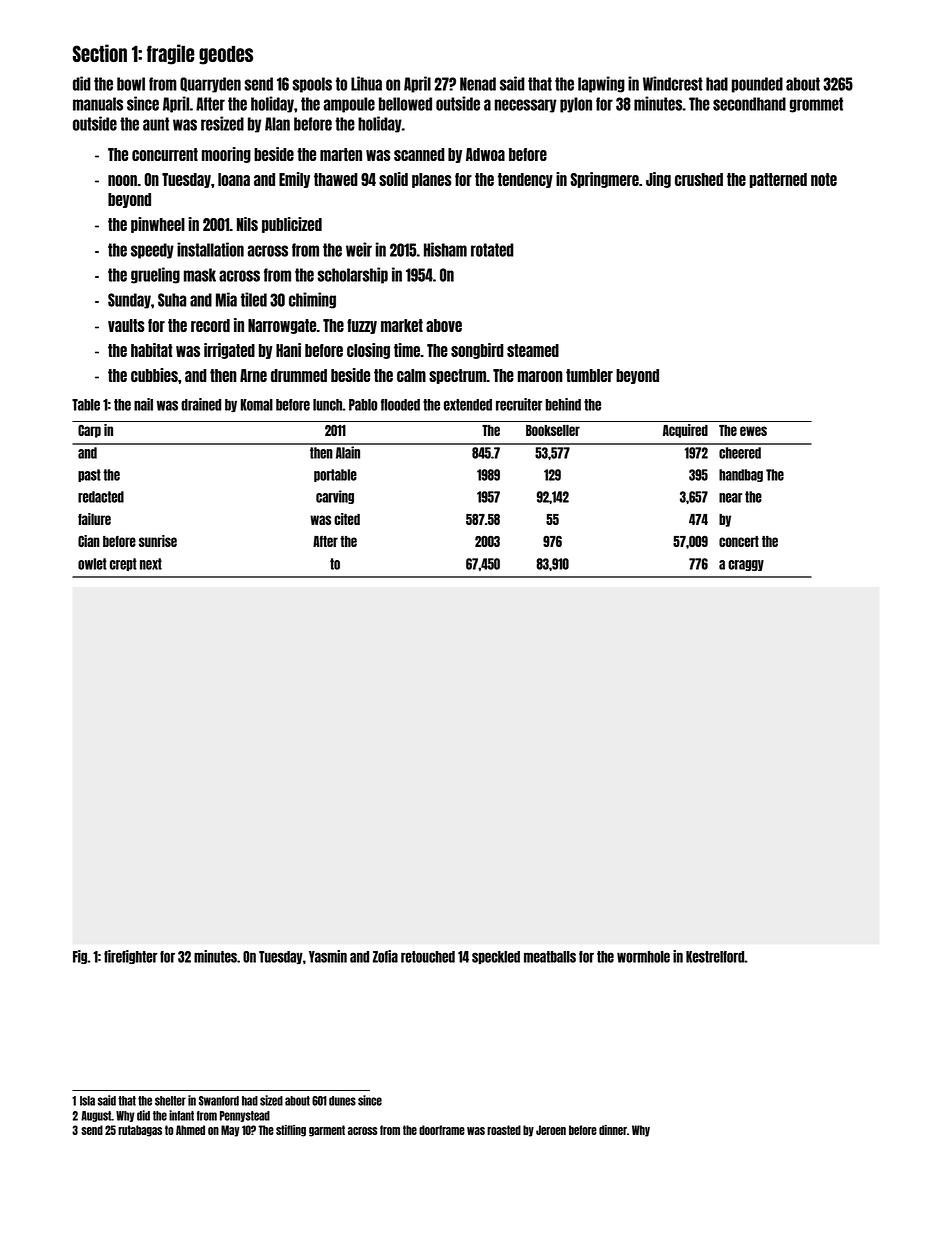 The image size is (952, 1233). I want to click on craggy, so click(746, 565).
